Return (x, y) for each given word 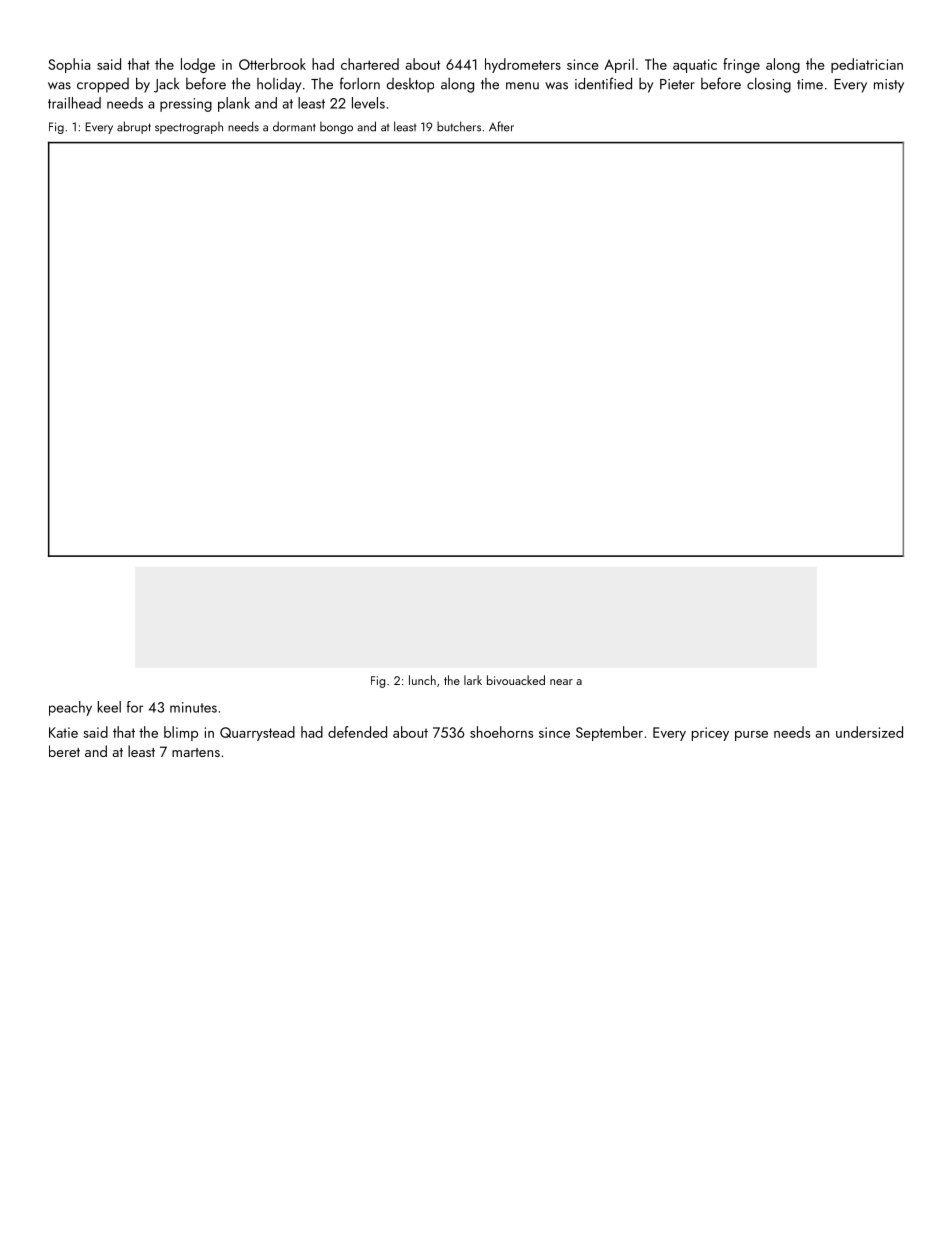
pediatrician (867, 65)
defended (357, 732)
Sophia (69, 65)
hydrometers (523, 65)
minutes (193, 707)
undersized (869, 732)
